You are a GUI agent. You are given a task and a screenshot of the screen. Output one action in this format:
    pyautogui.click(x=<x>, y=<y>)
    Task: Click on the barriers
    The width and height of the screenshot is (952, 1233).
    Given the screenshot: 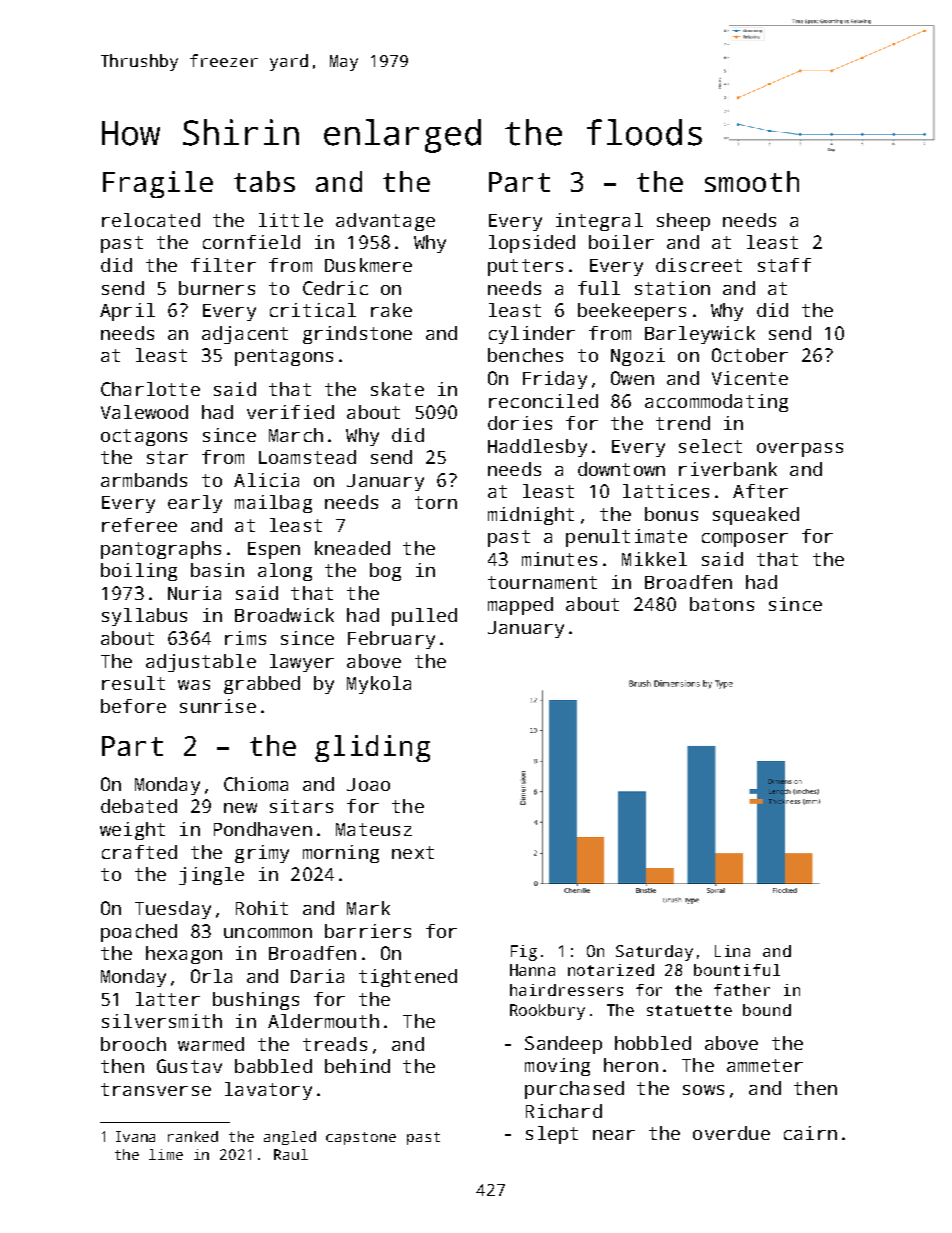 What is the action you would take?
    pyautogui.click(x=368, y=931)
